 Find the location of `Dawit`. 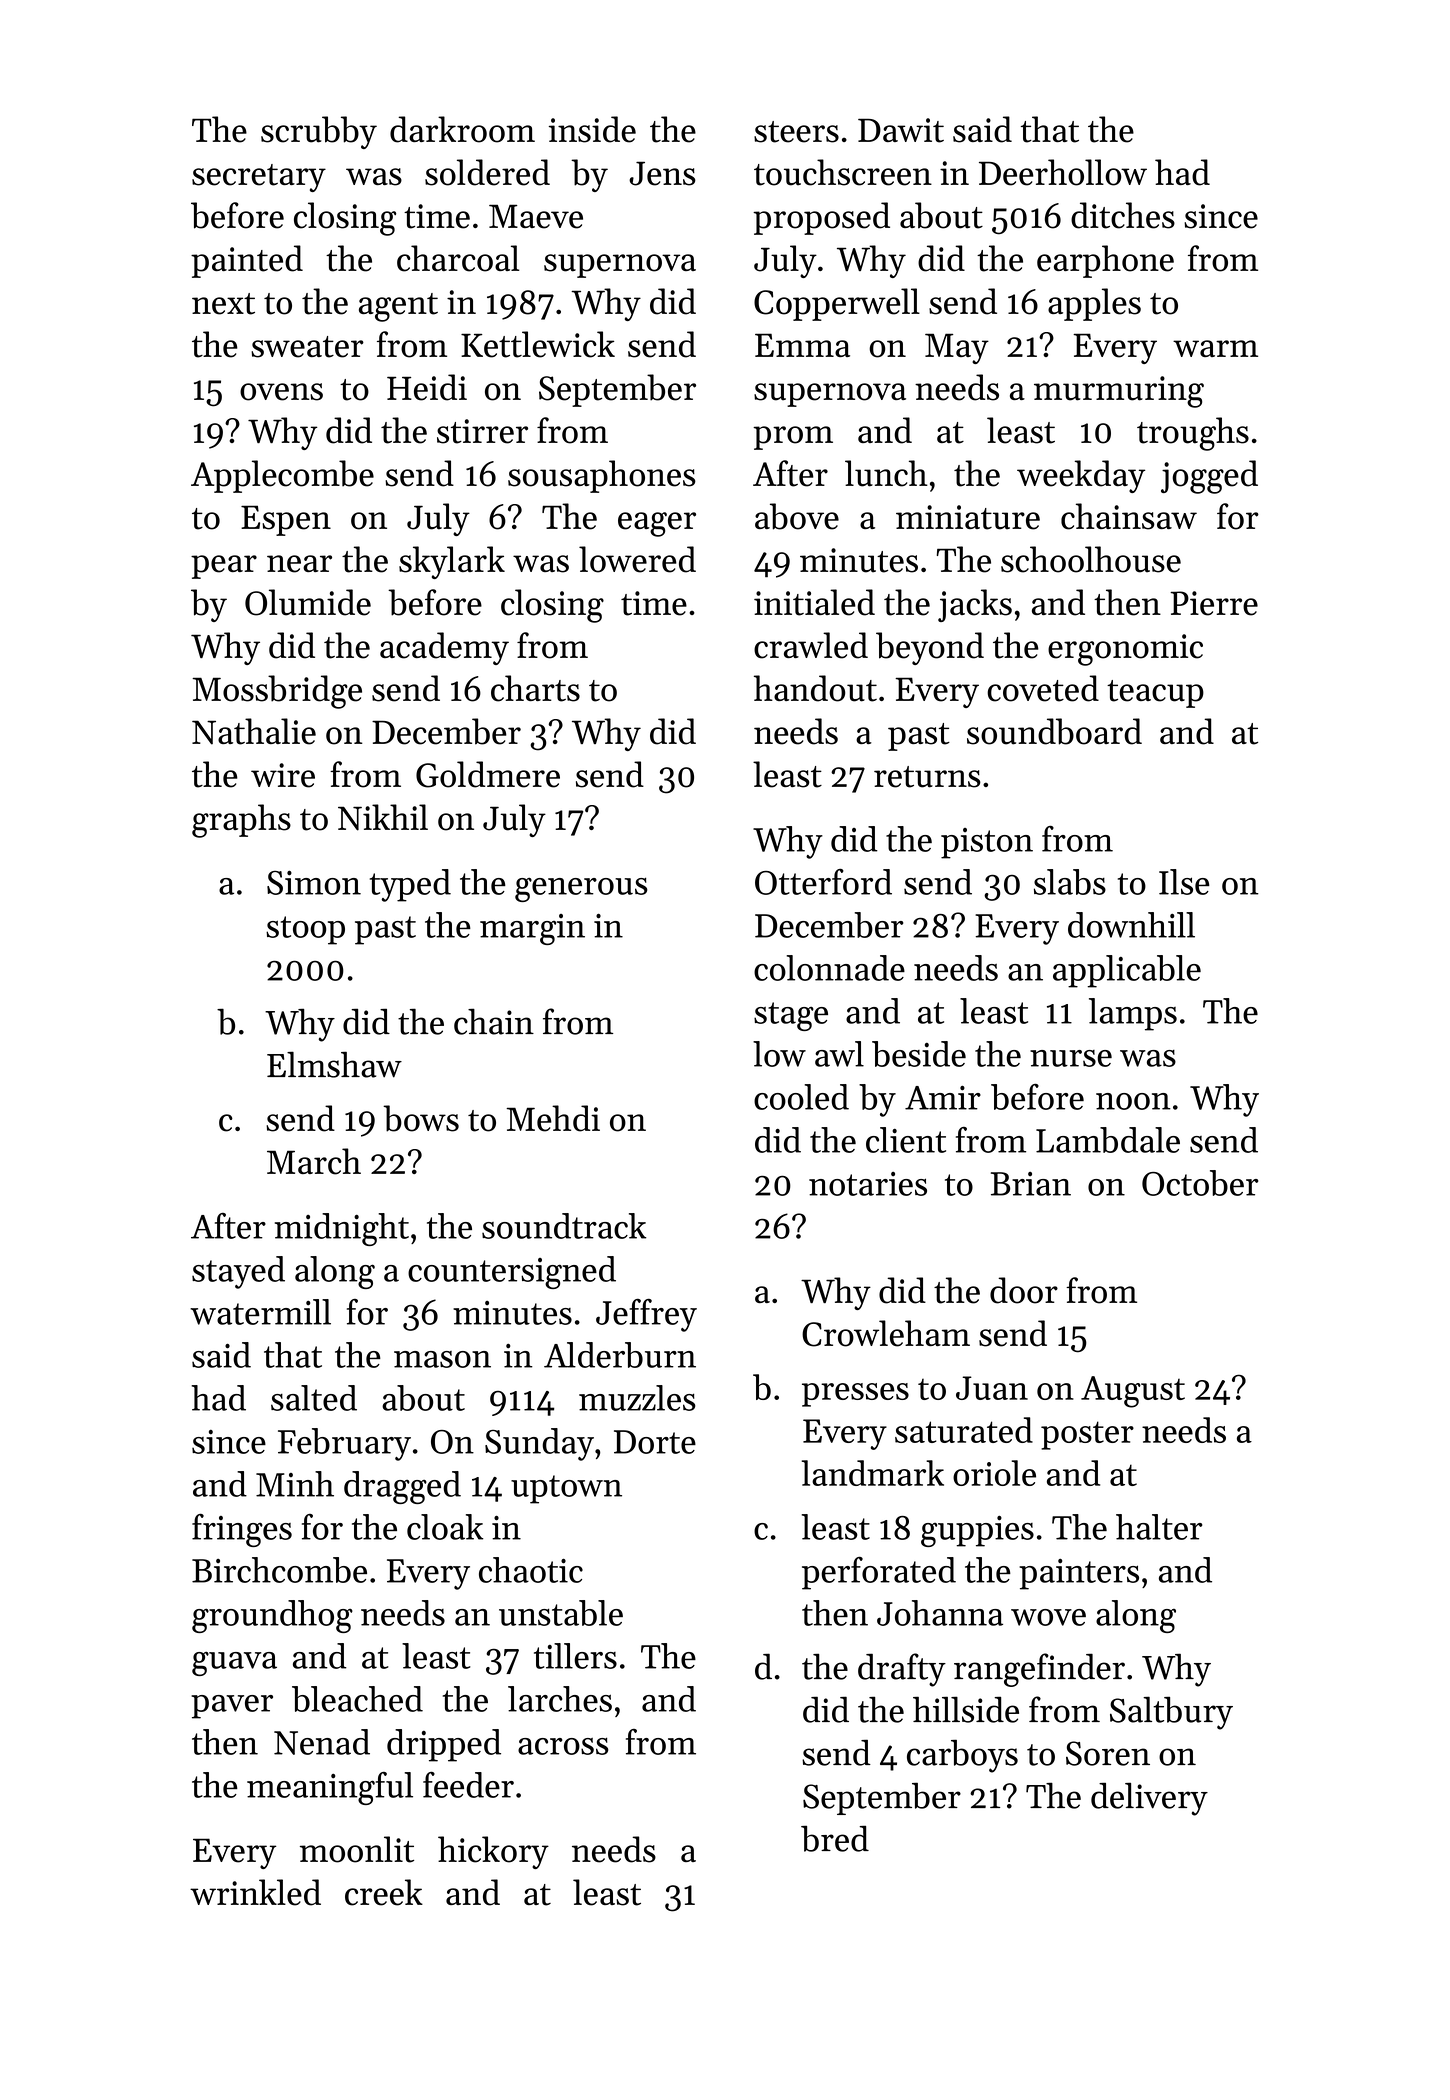

Dawit is located at coordinates (901, 130).
